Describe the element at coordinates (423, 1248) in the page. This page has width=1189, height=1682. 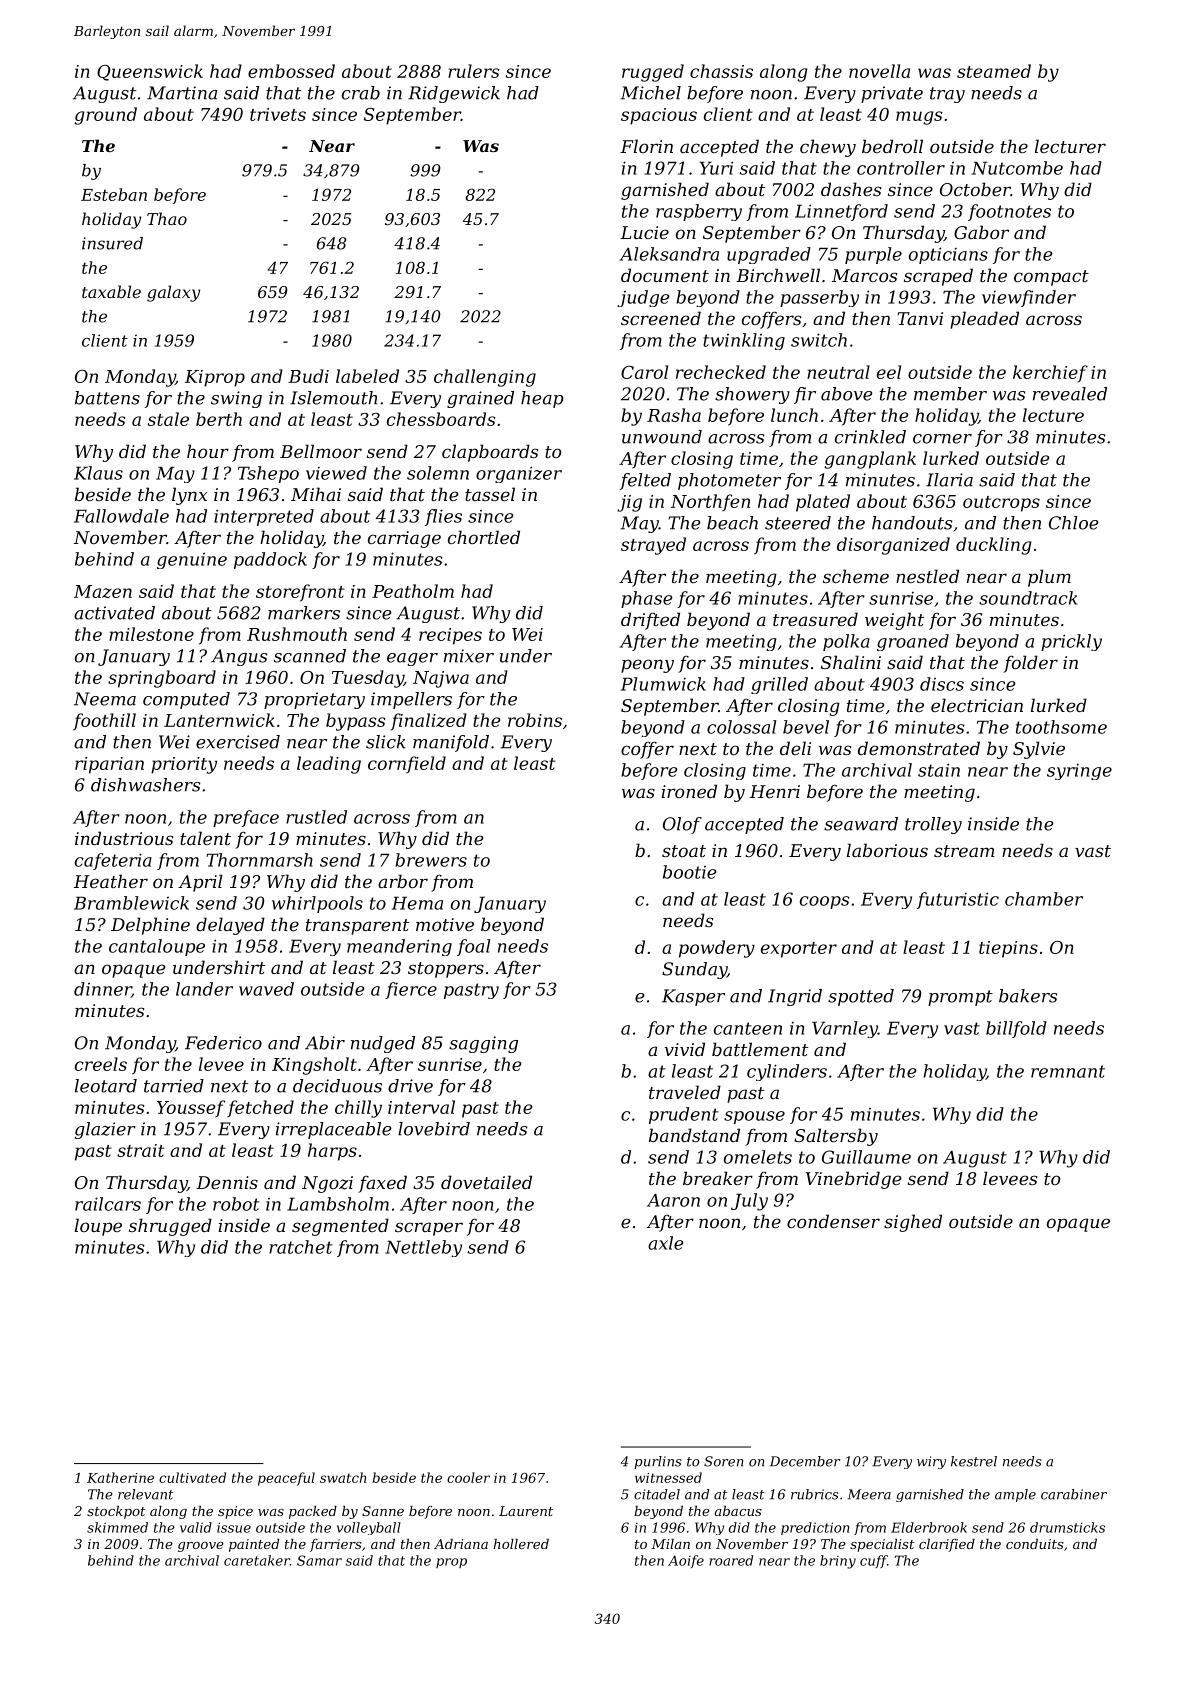
I see `Nettleby` at that location.
